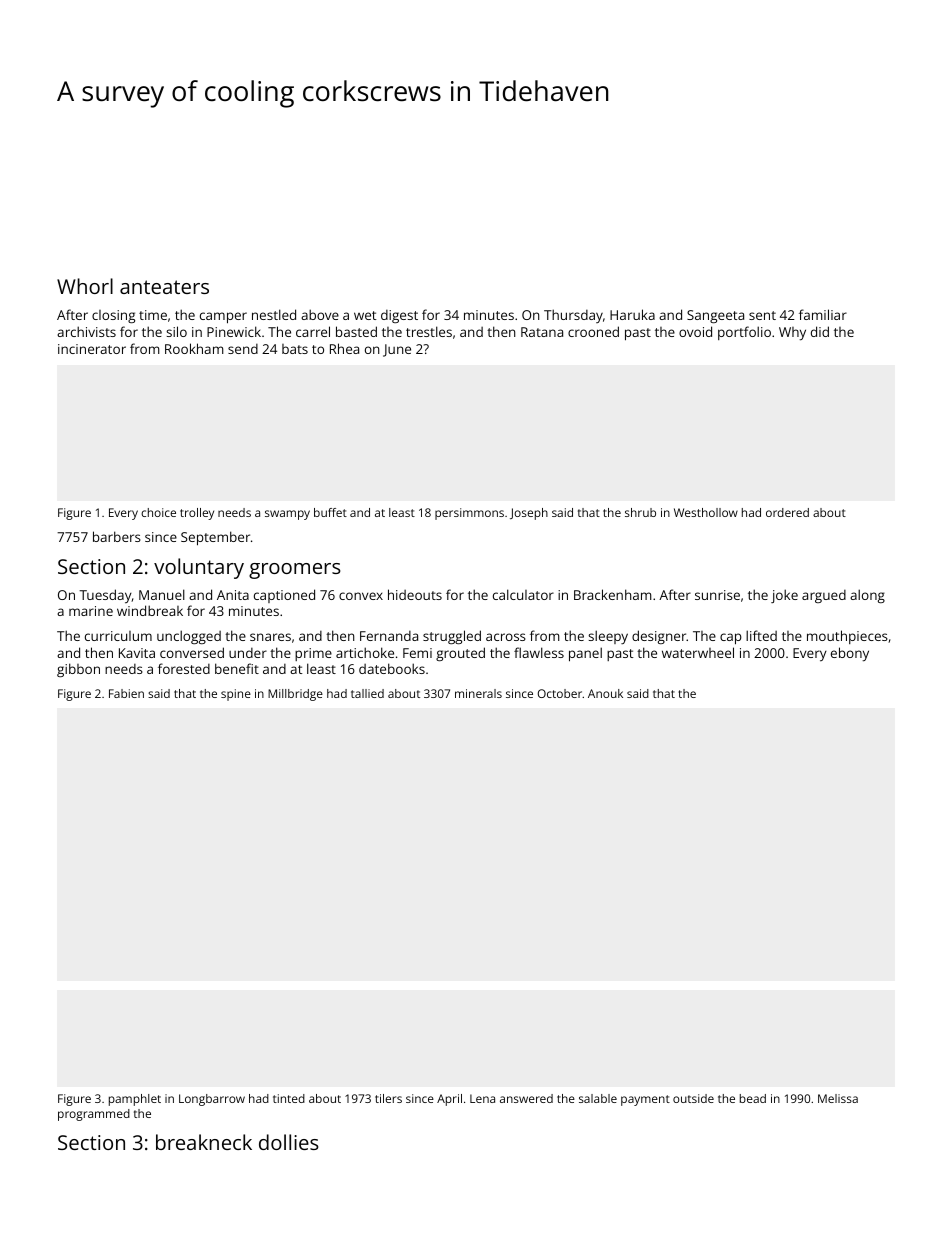 This screenshot has height=1233, width=952. I want to click on archivists, so click(86, 331).
